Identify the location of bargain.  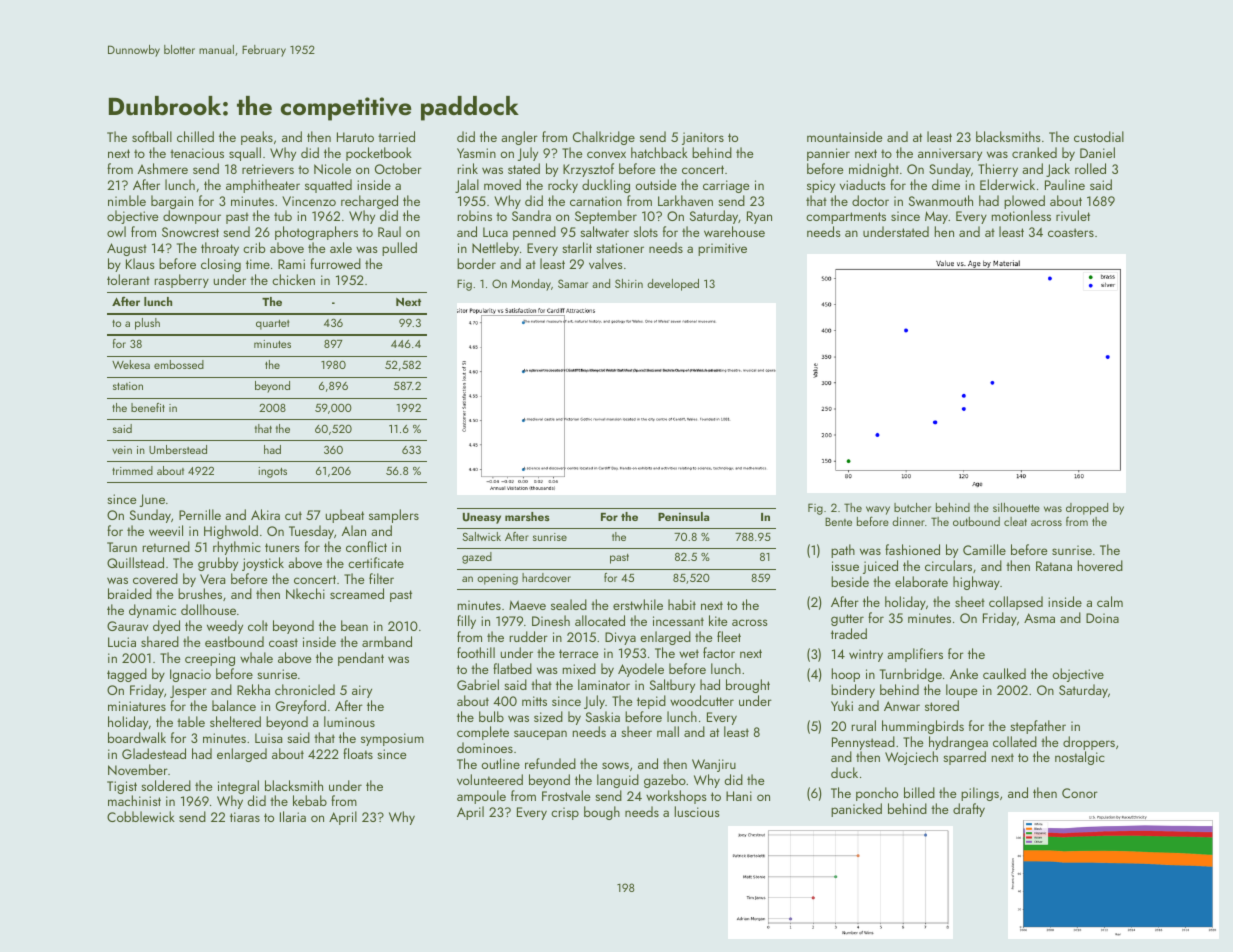
(172, 202).
